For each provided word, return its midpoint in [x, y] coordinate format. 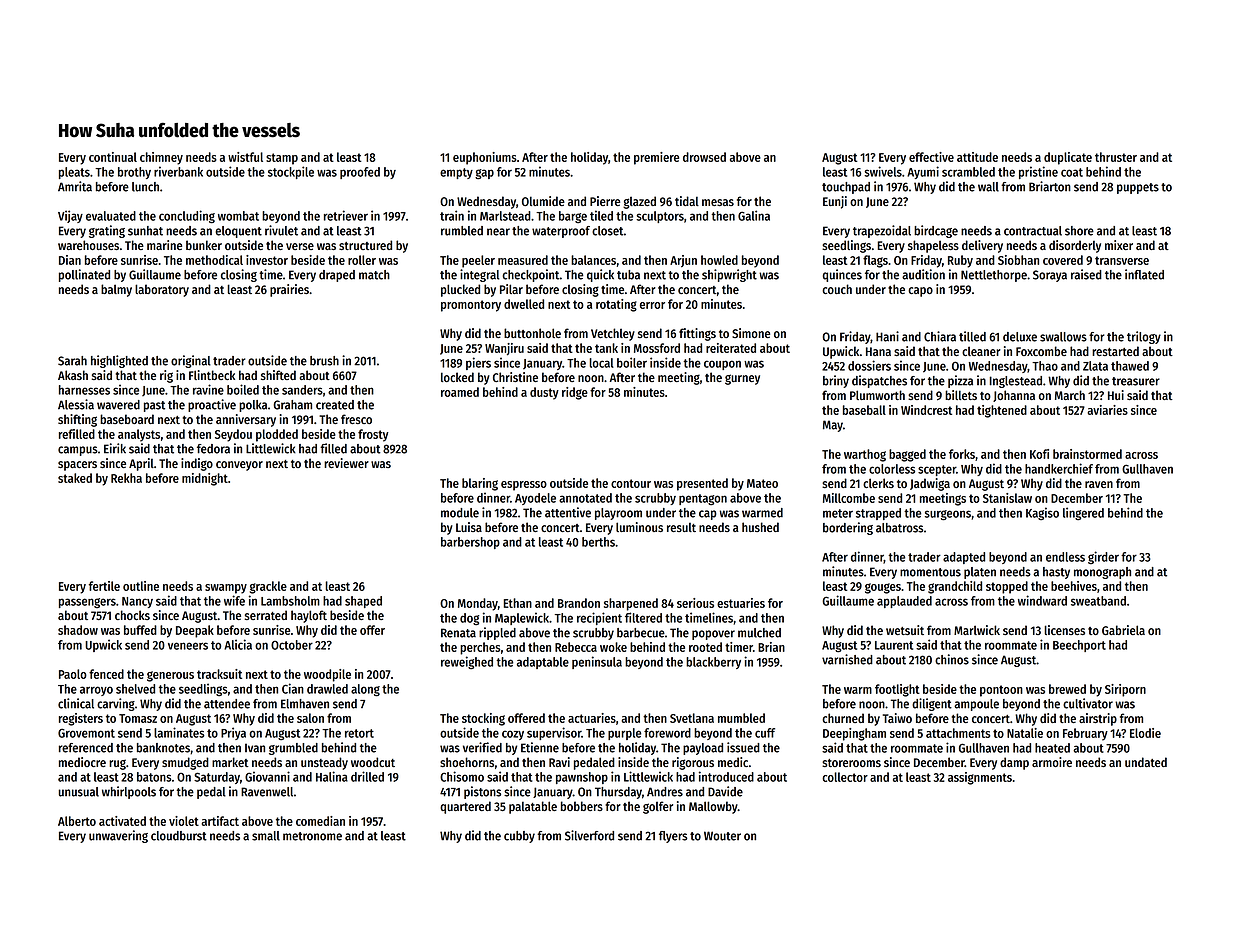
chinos [952, 659]
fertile [104, 586]
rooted [705, 647]
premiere [656, 158]
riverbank [178, 171]
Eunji [835, 202]
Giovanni [267, 776]
